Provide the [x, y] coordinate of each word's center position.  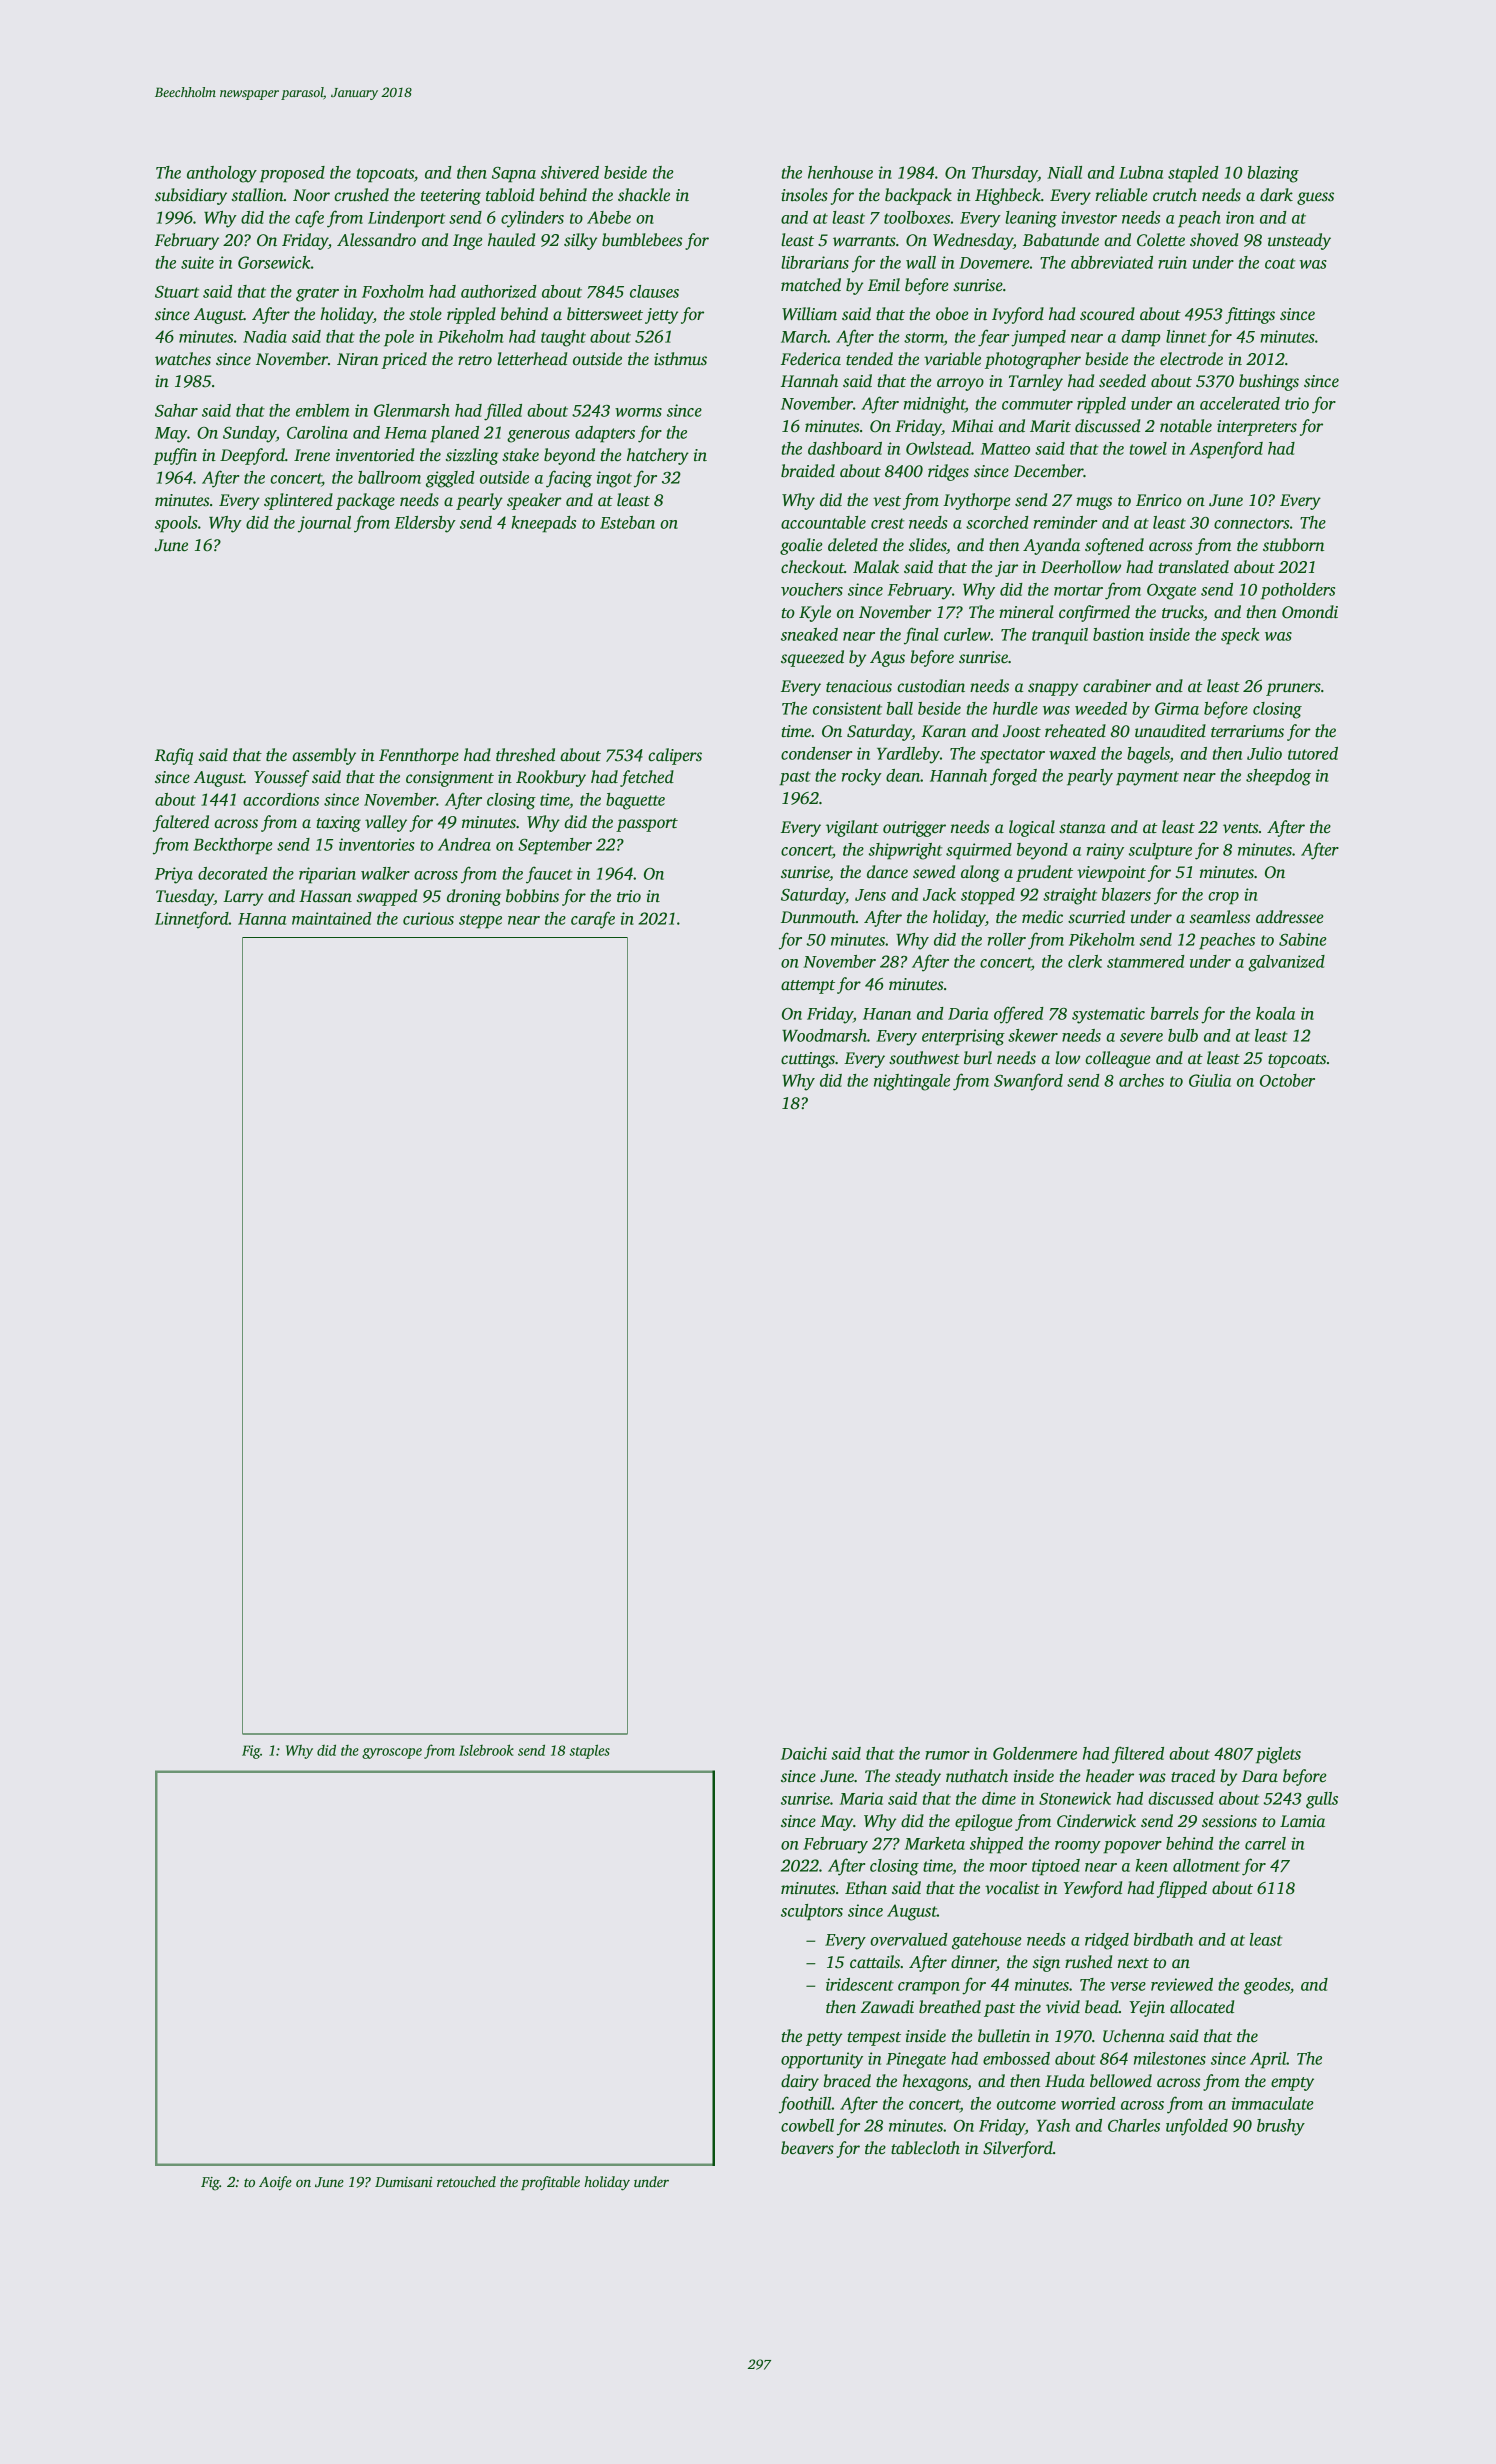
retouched [466, 2181]
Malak [876, 567]
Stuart [177, 292]
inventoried [375, 455]
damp [1140, 338]
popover [1132, 1847]
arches [1141, 1080]
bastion [1118, 634]
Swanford [1028, 1082]
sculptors [812, 1912]
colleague [1118, 1059]
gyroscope [392, 1753]
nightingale [912, 1082]
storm [924, 337]
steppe [480, 921]
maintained [332, 918]
